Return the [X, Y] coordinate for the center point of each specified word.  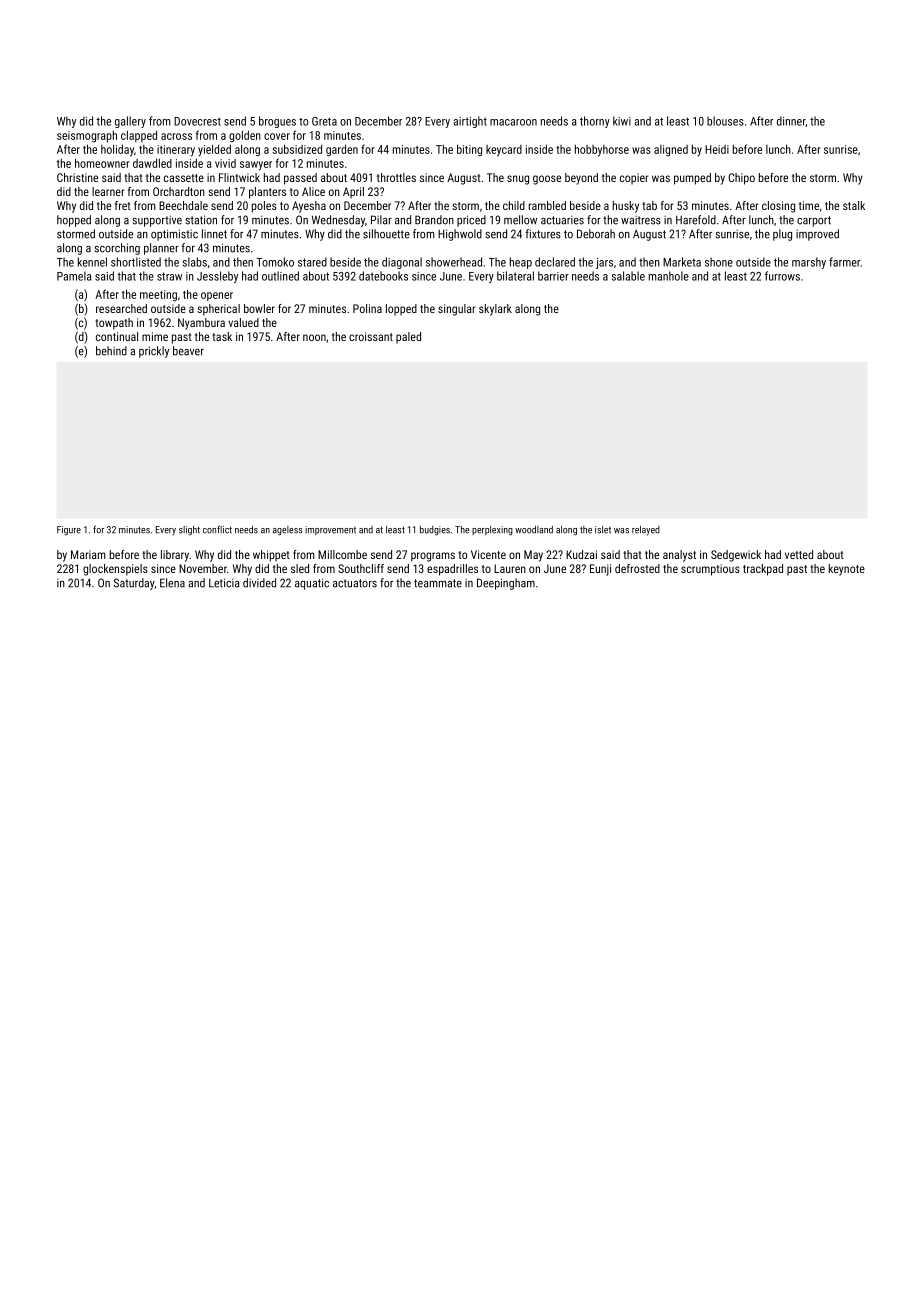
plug [782, 235]
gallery [130, 122]
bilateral [515, 276]
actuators [355, 583]
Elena [172, 583]
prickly [154, 352]
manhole [669, 276]
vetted [799, 554]
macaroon [513, 122]
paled [408, 338]
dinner [791, 121]
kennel [92, 262]
